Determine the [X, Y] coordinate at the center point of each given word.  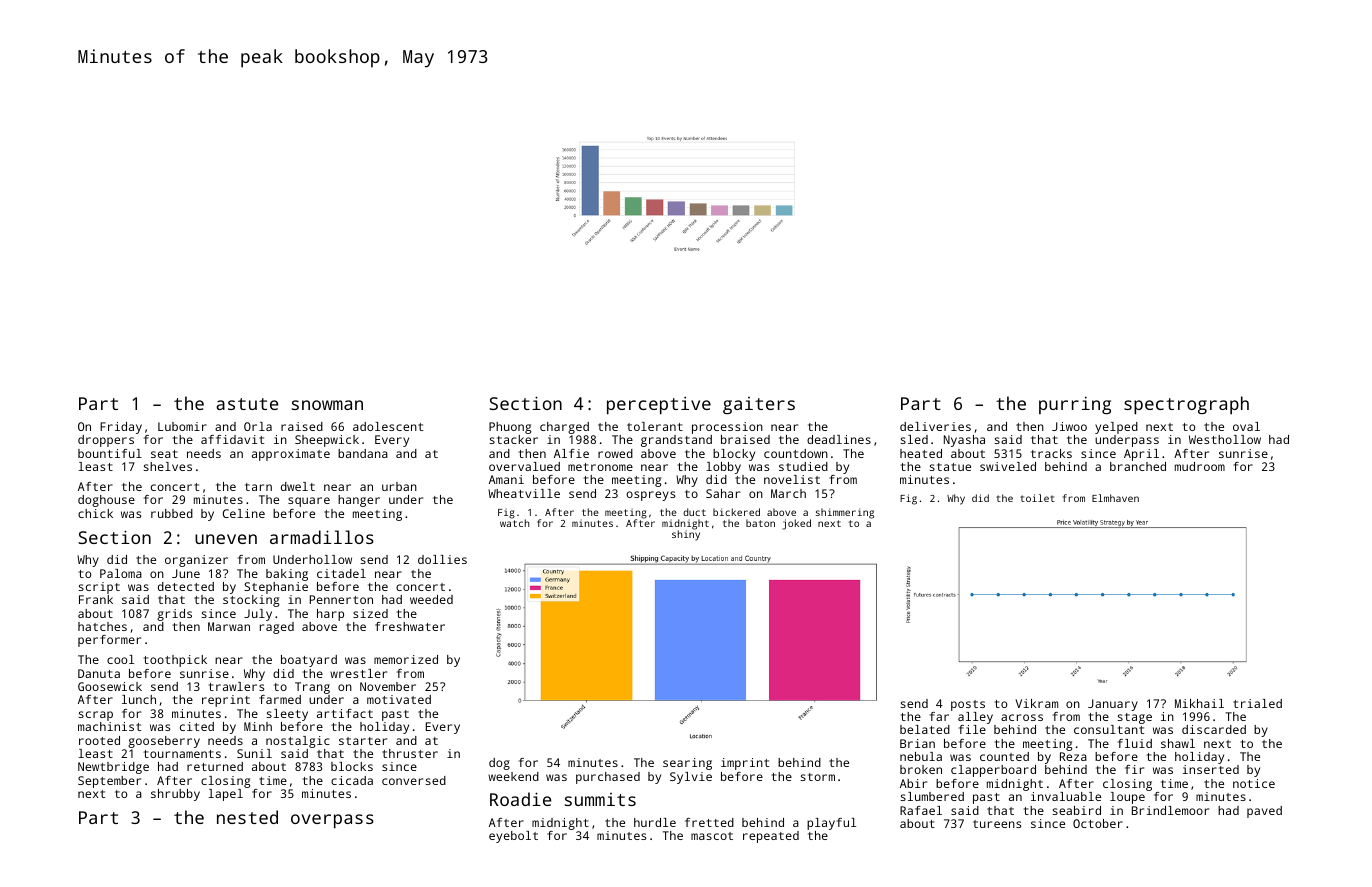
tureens [997, 824]
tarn [258, 487]
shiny [686, 535]
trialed [1257, 703]
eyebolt [513, 837]
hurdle [655, 822]
